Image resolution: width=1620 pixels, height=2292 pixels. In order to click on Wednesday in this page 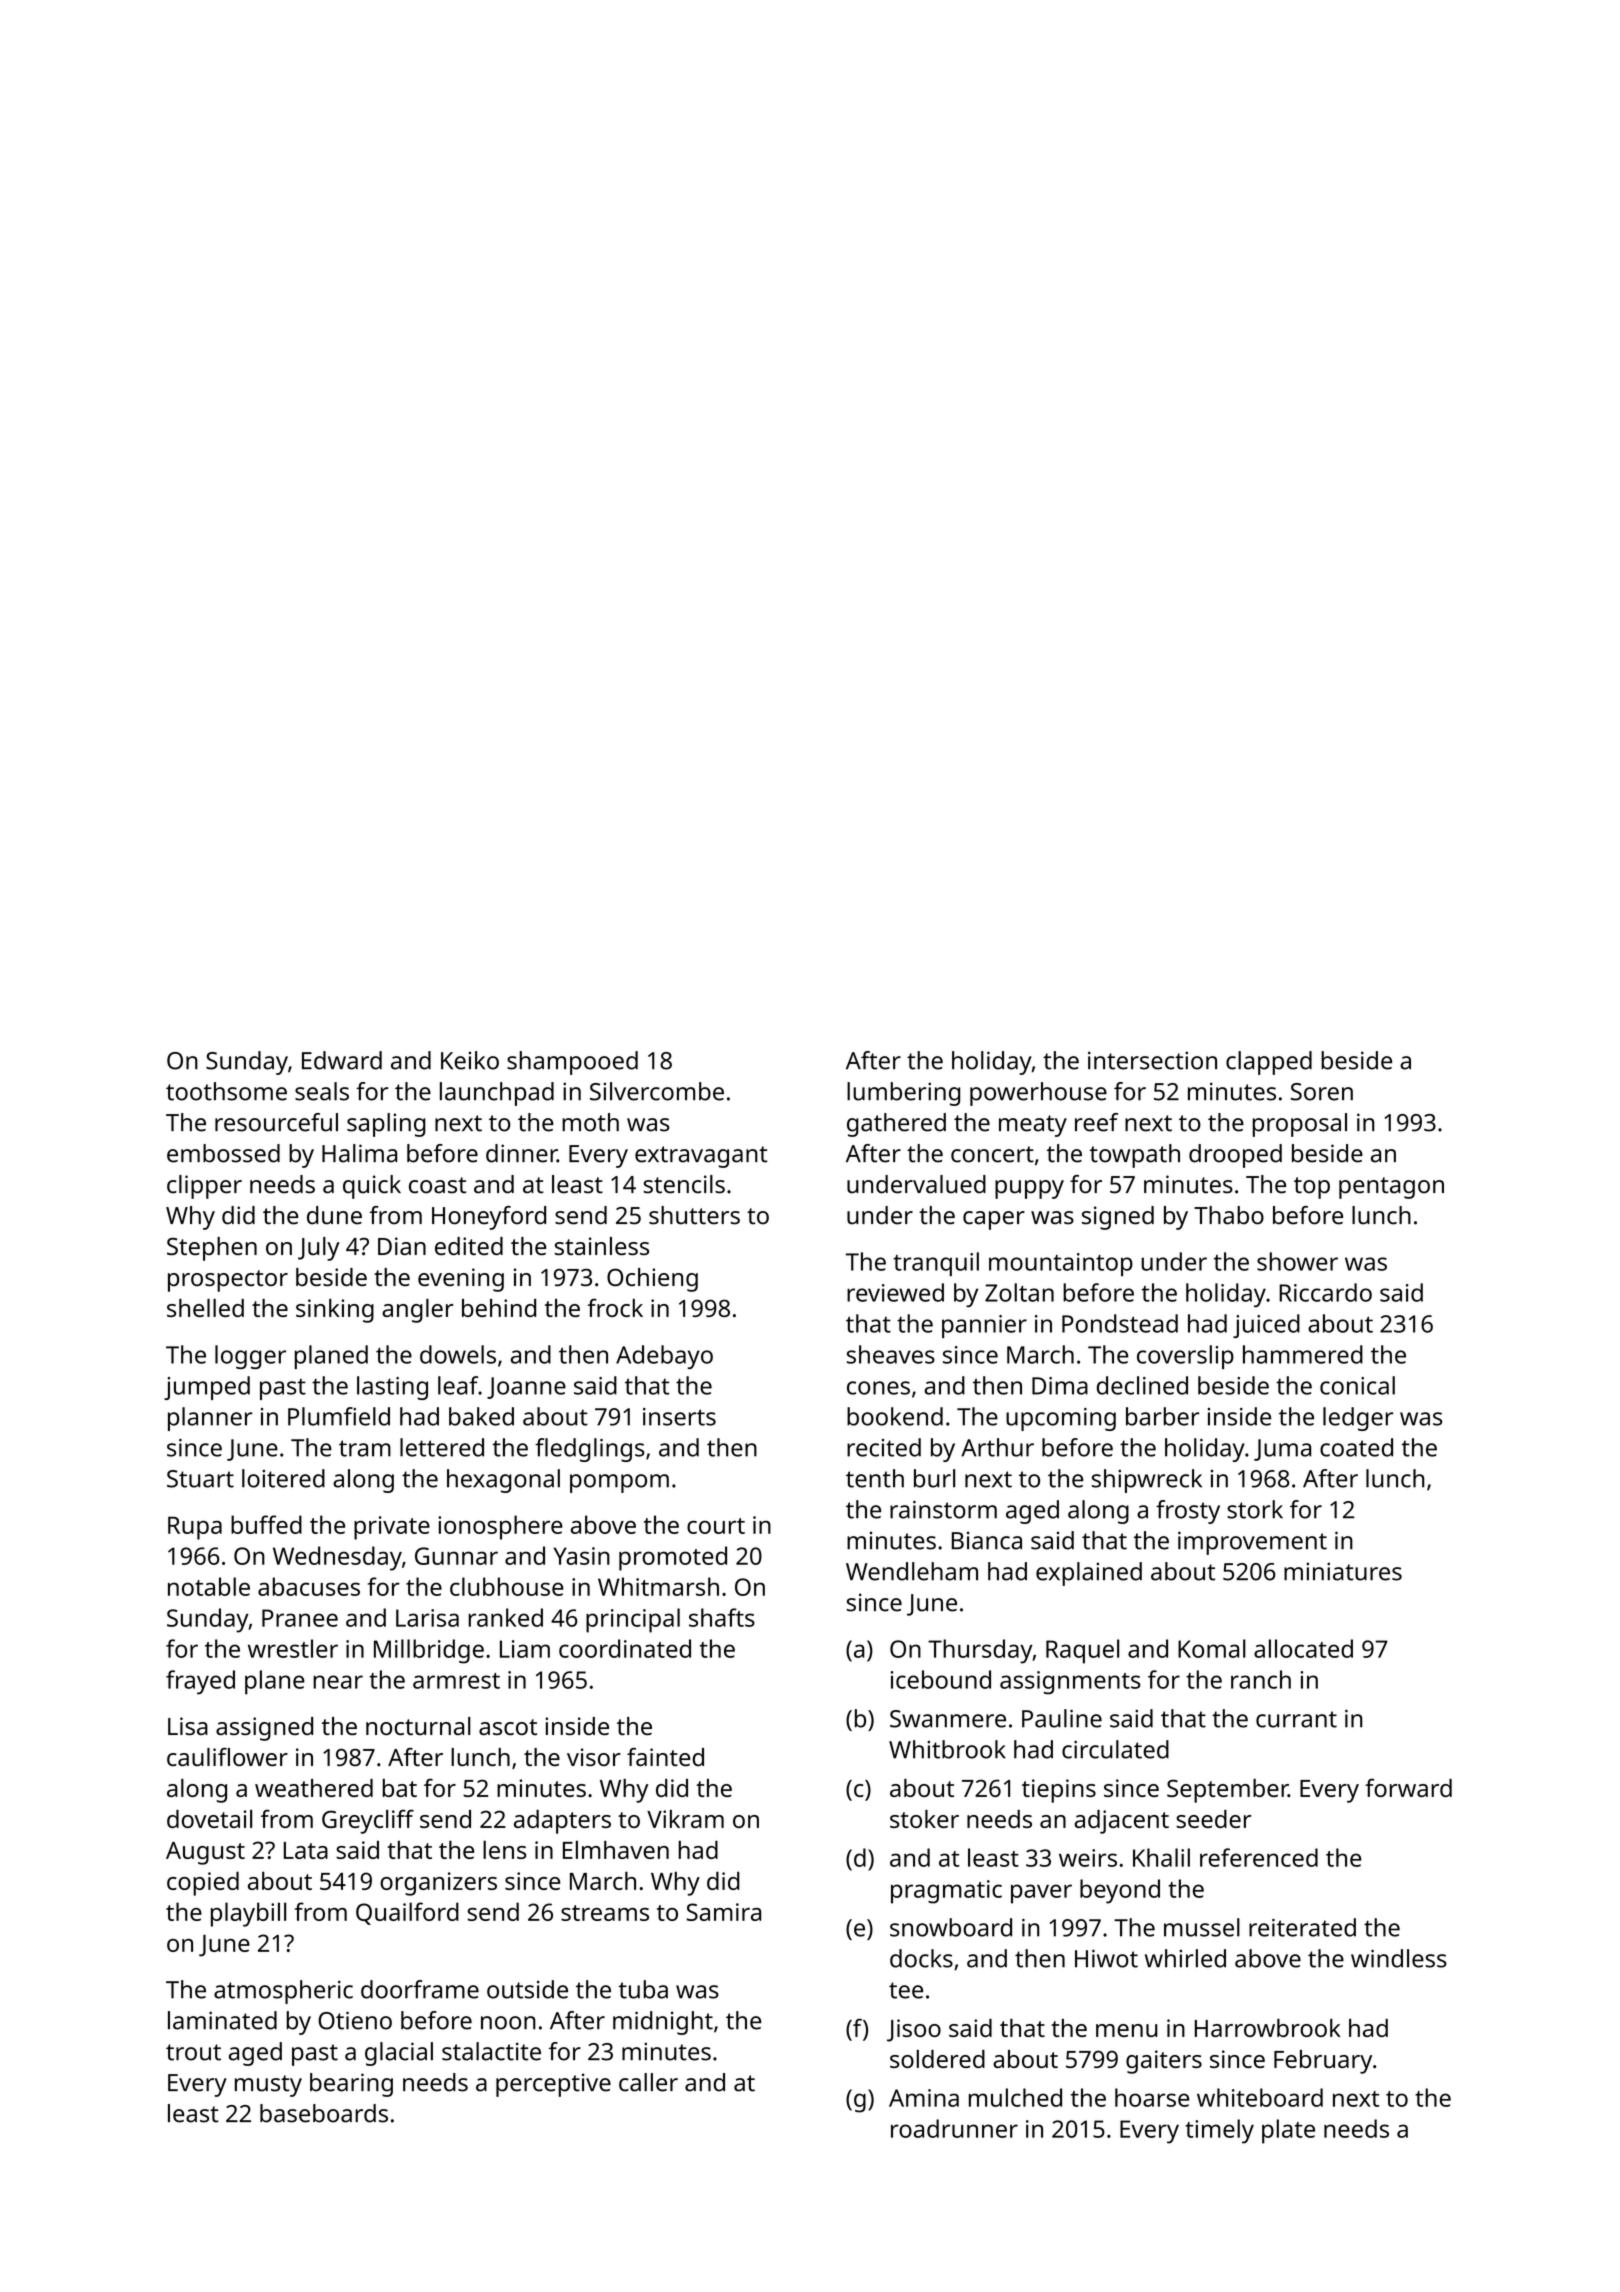, I will do `click(337, 1558)`.
